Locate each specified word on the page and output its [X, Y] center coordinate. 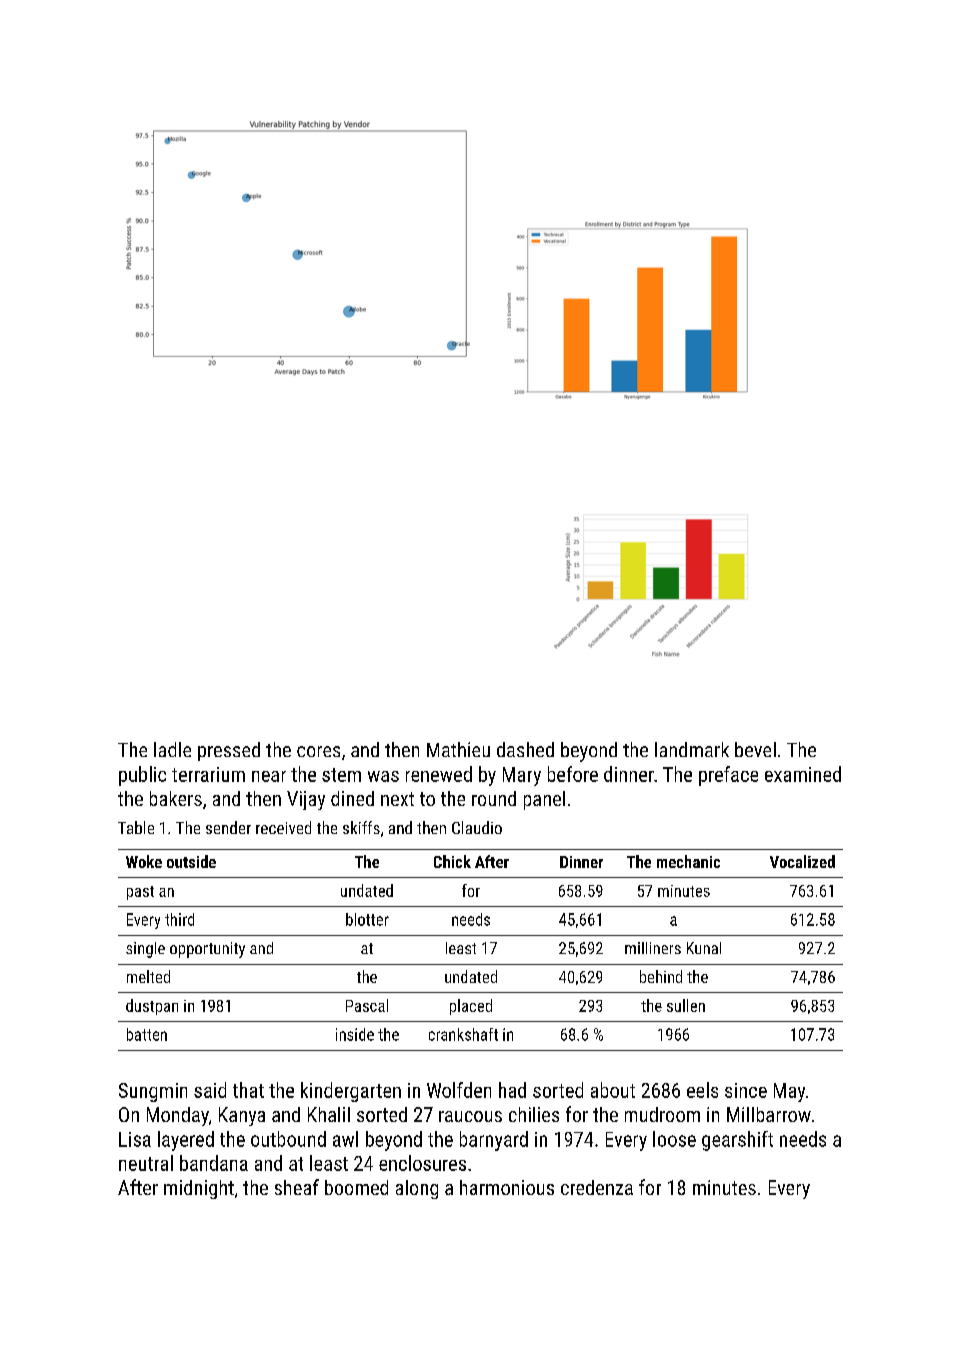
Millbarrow [769, 1114]
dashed [525, 749]
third [179, 919]
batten [147, 1034]
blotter [367, 919]
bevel [755, 749]
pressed [229, 751]
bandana [214, 1163]
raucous [470, 1116]
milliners [653, 948]
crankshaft [463, 1034]
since [746, 1090]
